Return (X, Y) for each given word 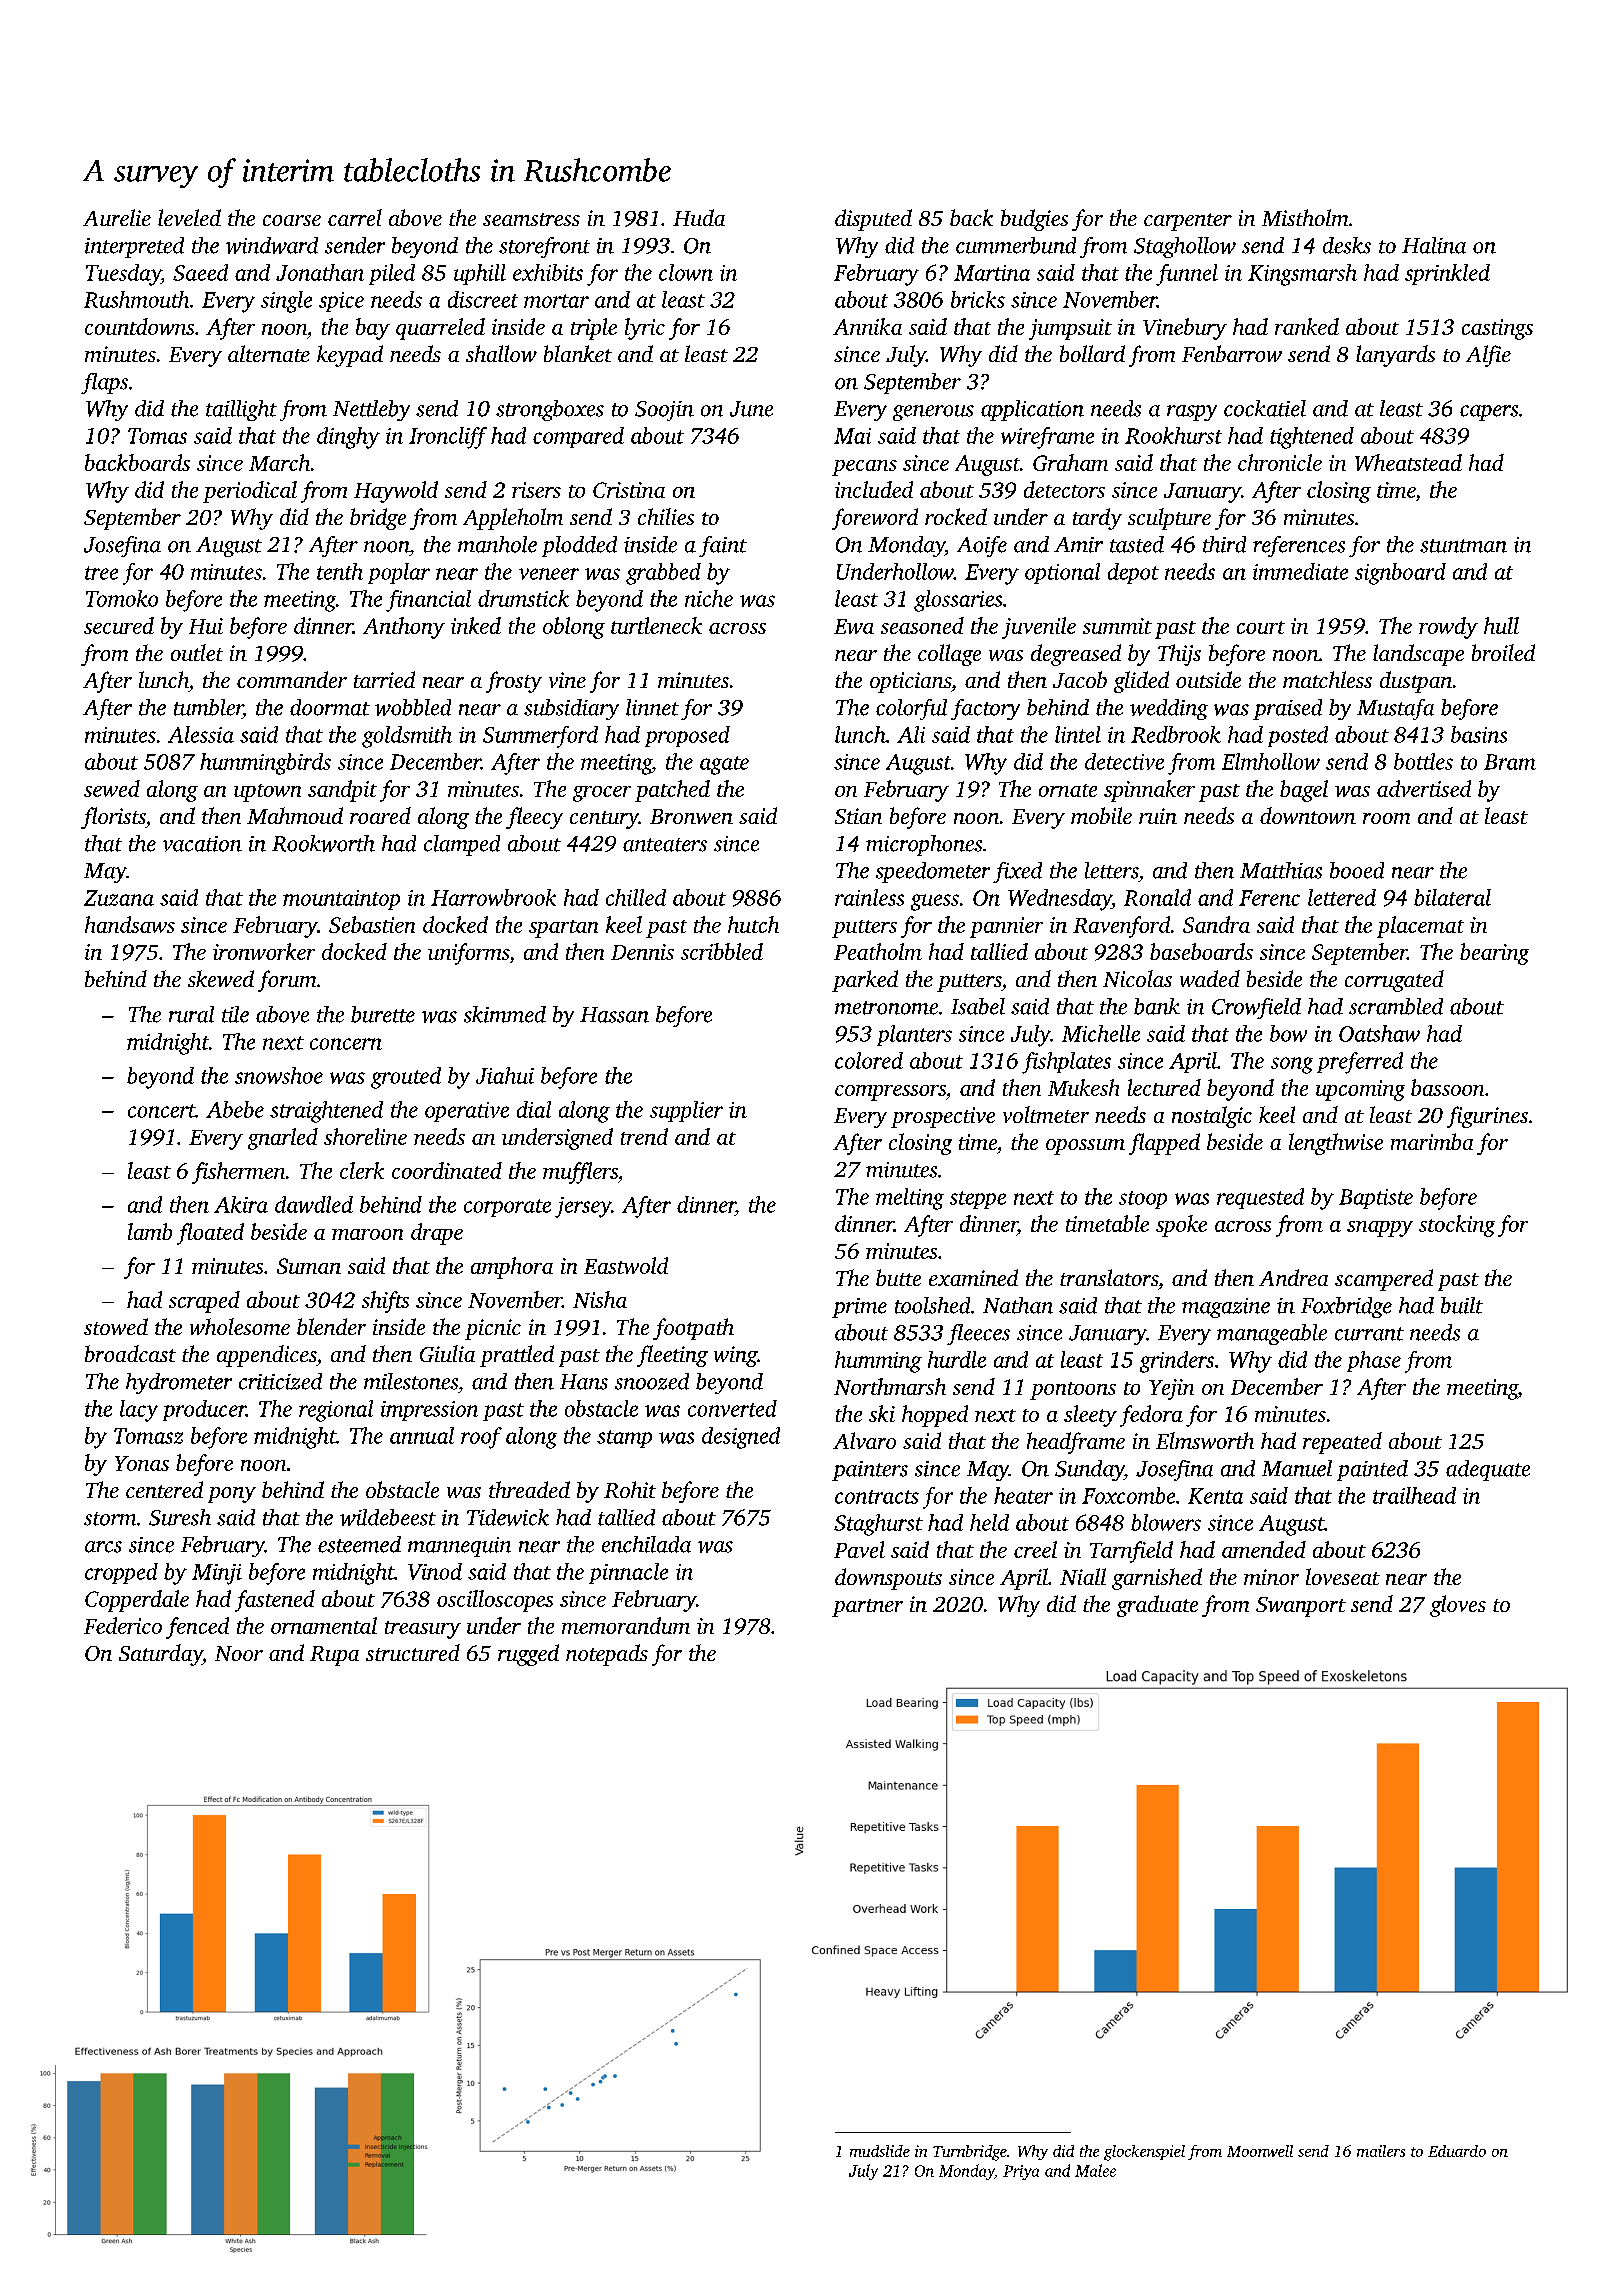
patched (672, 791)
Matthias (1281, 870)
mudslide (880, 2151)
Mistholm (1305, 217)
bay (373, 329)
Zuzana (119, 898)
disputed (873, 220)
